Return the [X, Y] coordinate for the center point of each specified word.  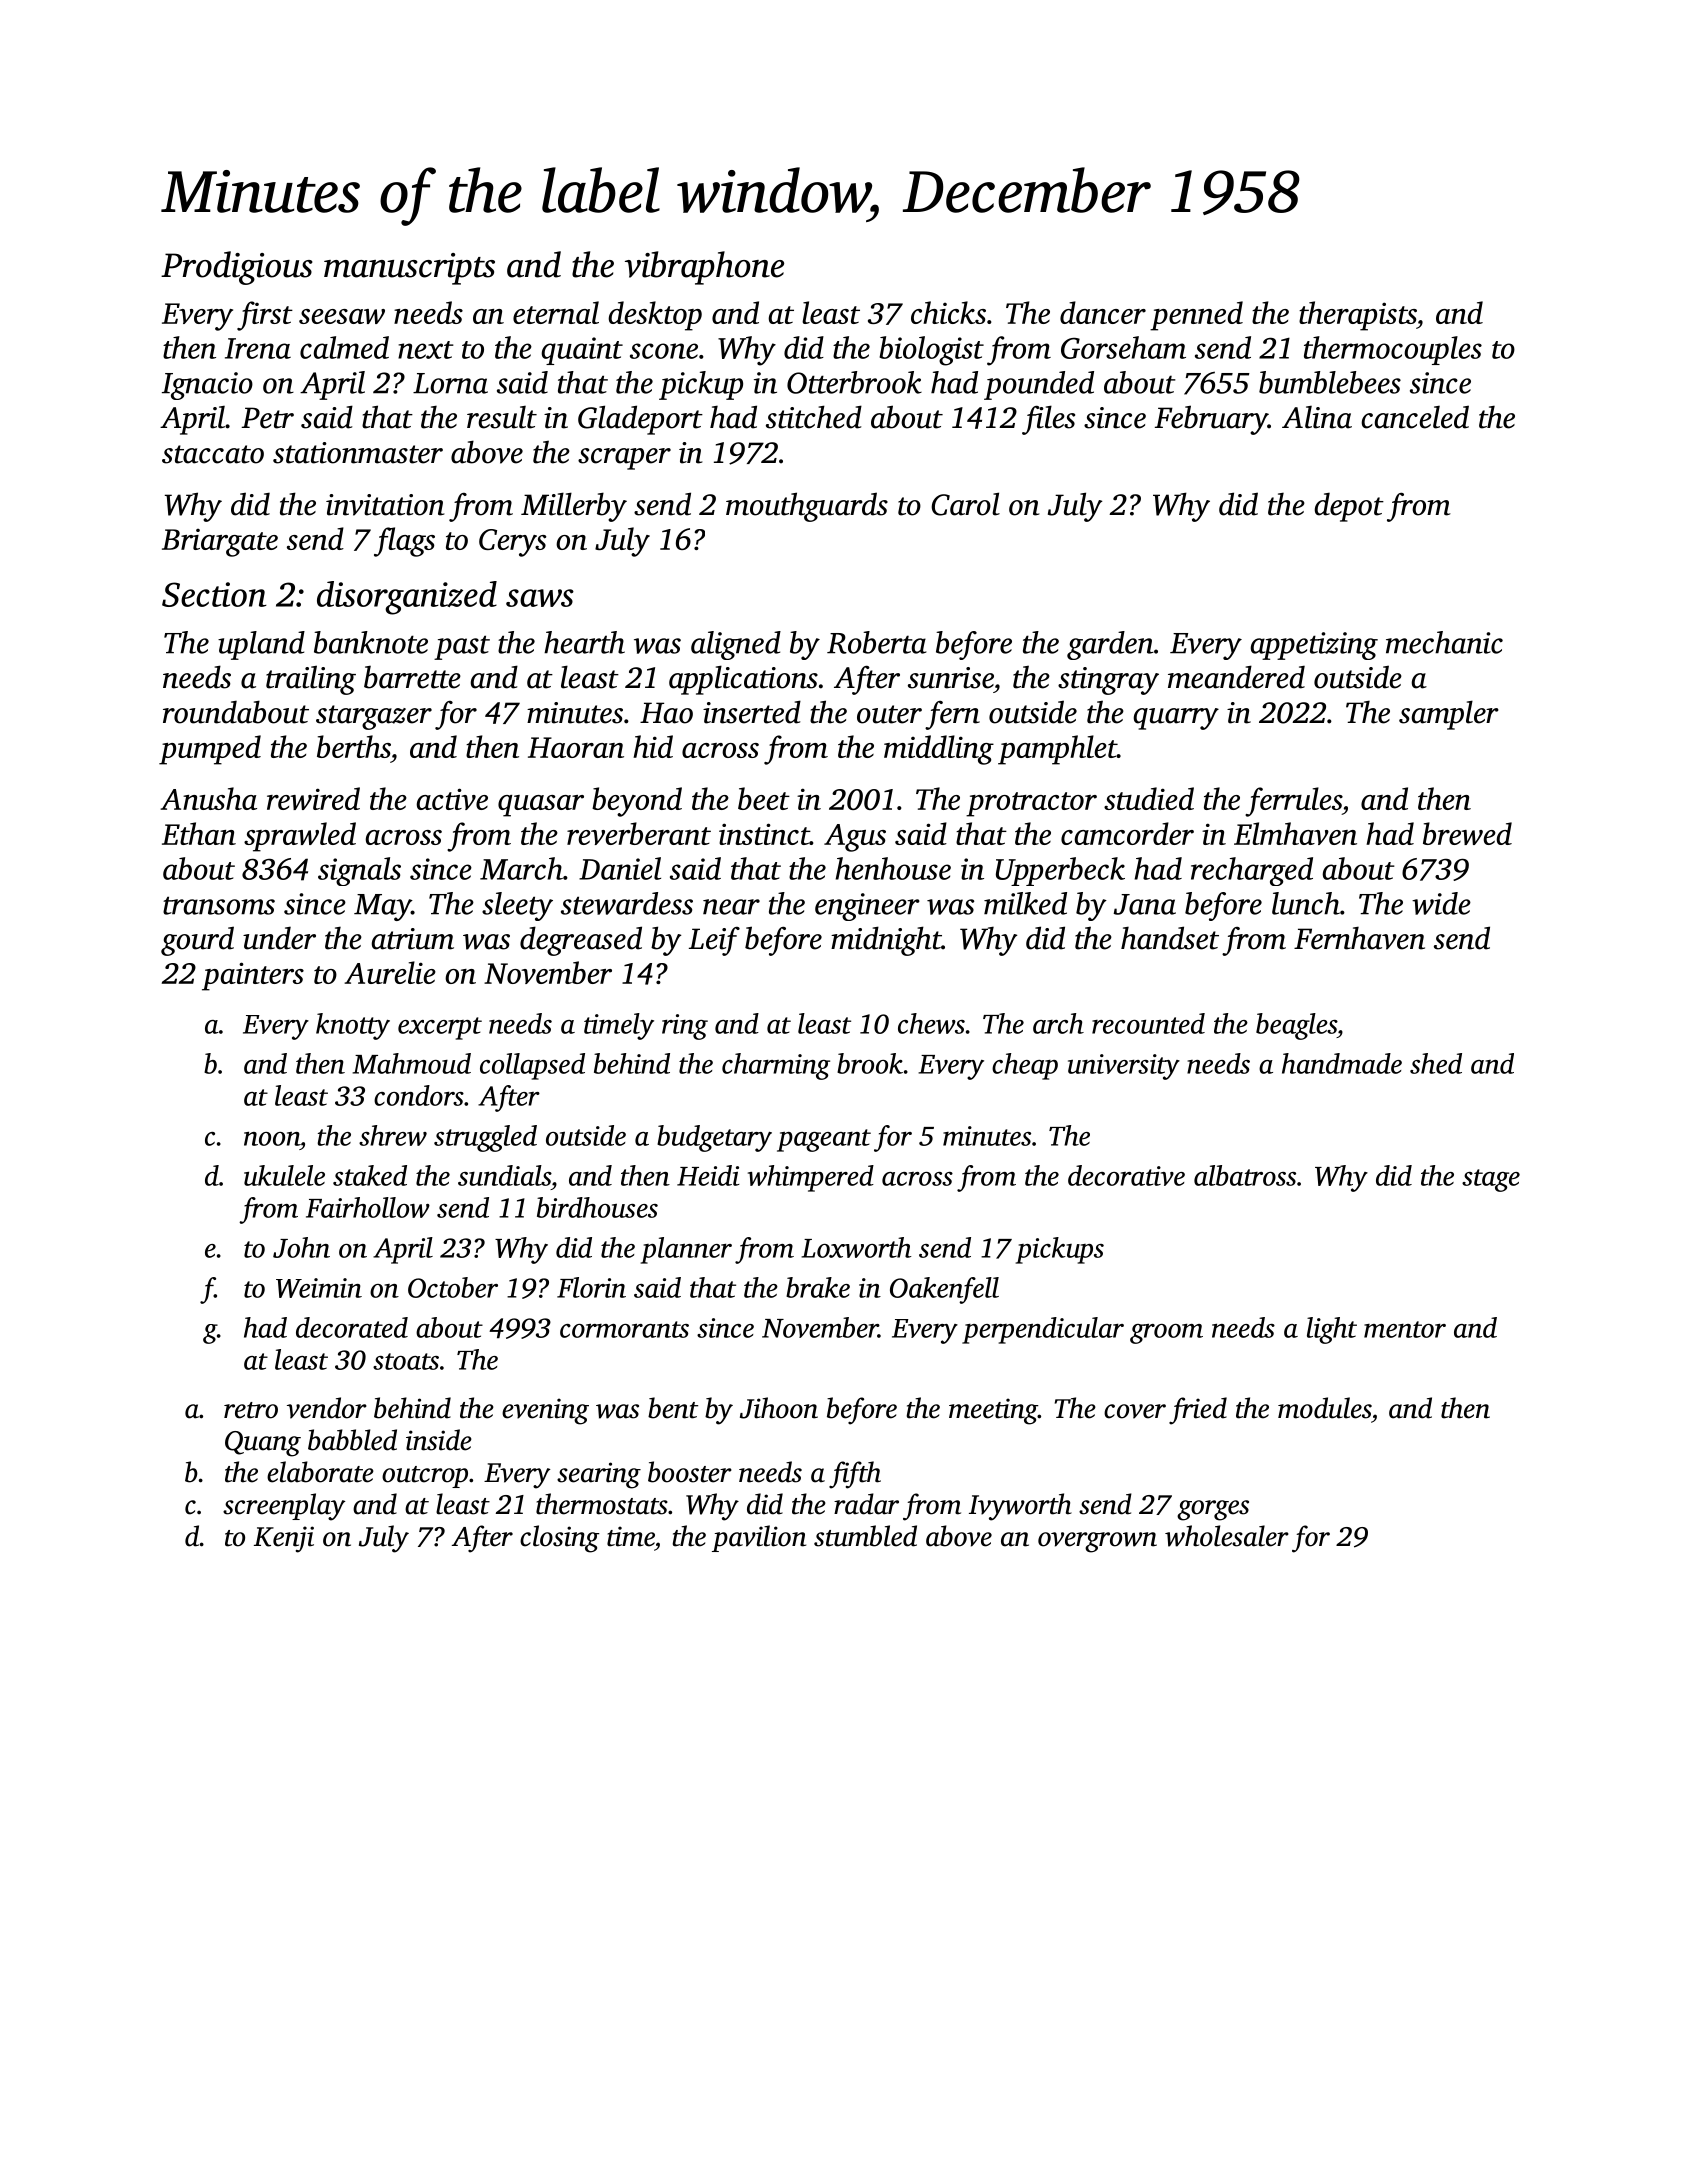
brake [818, 1287]
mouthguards [807, 507]
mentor [1405, 1329]
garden [1110, 645]
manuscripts [409, 269]
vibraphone [704, 268]
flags [404, 542]
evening [545, 1411]
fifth [855, 1475]
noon [272, 1139]
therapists [1357, 316]
